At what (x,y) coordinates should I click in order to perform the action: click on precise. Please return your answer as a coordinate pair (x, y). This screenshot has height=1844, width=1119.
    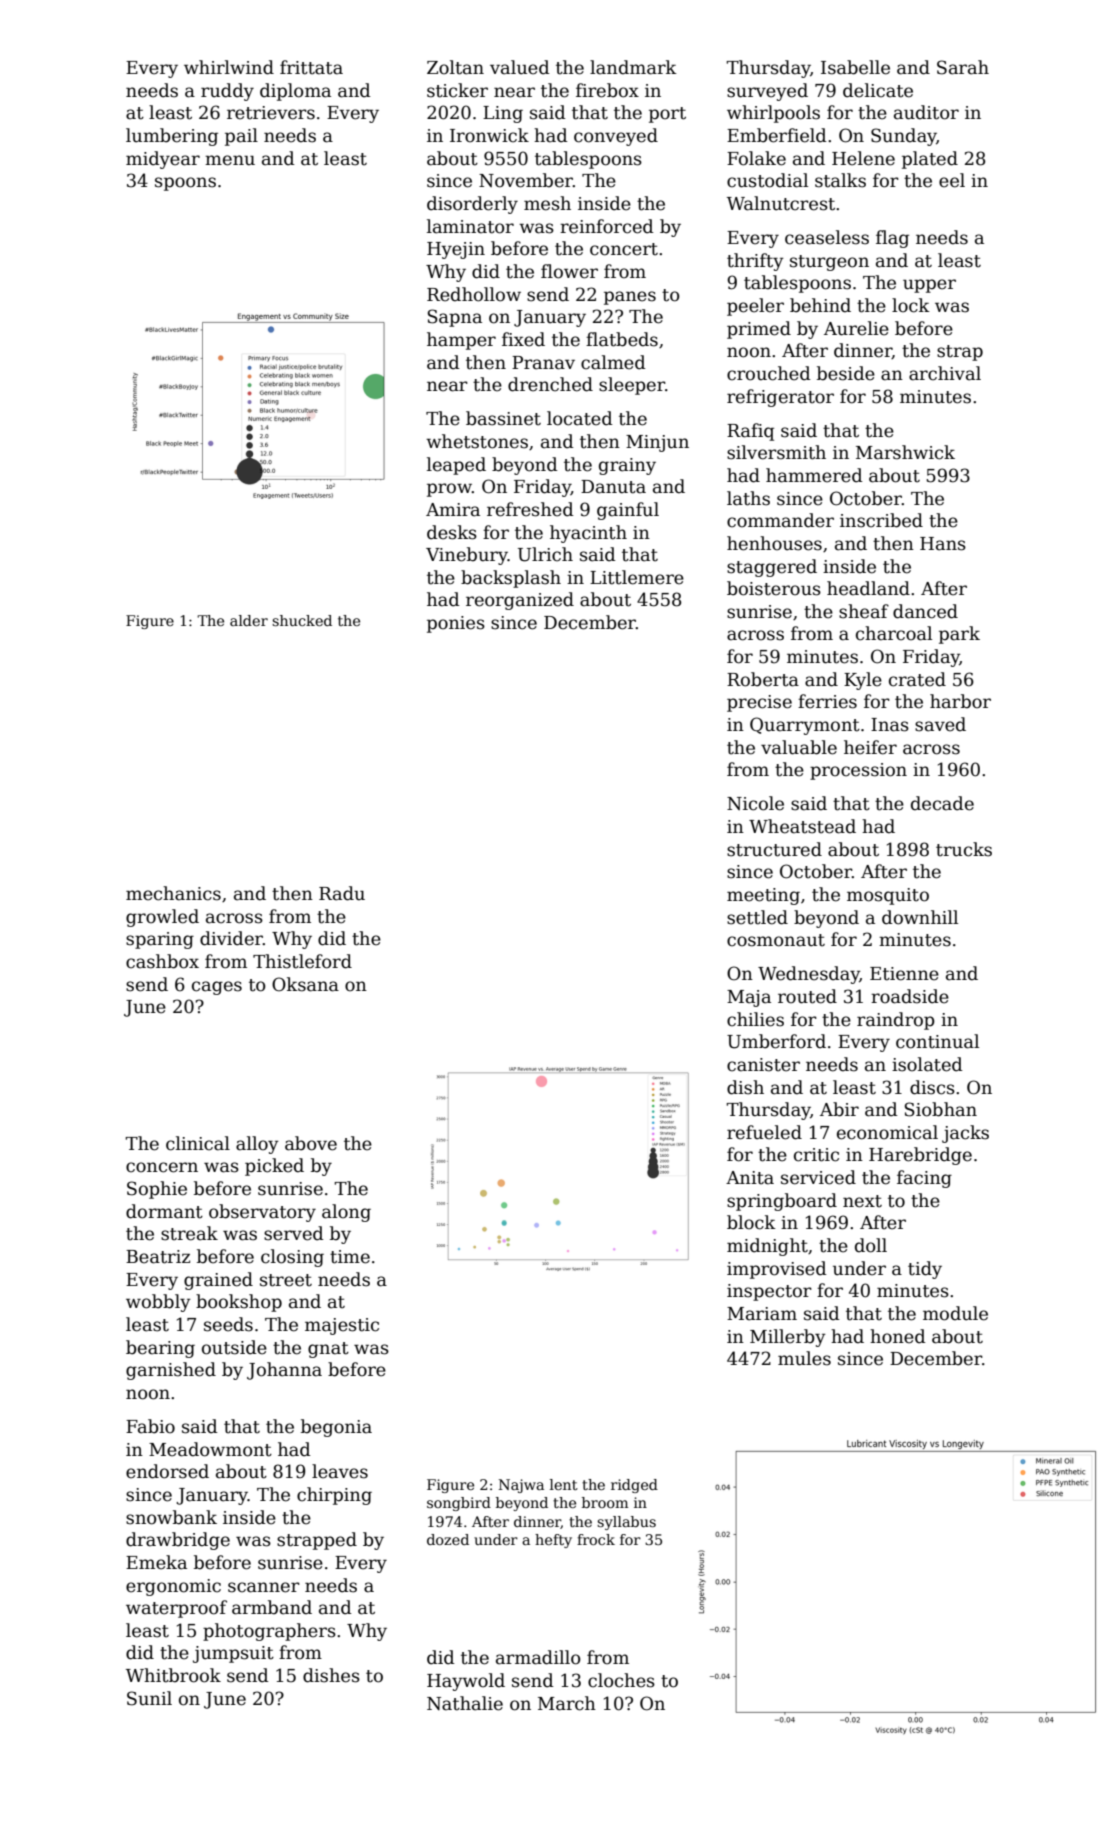
    Looking at the image, I should click on (759, 703).
